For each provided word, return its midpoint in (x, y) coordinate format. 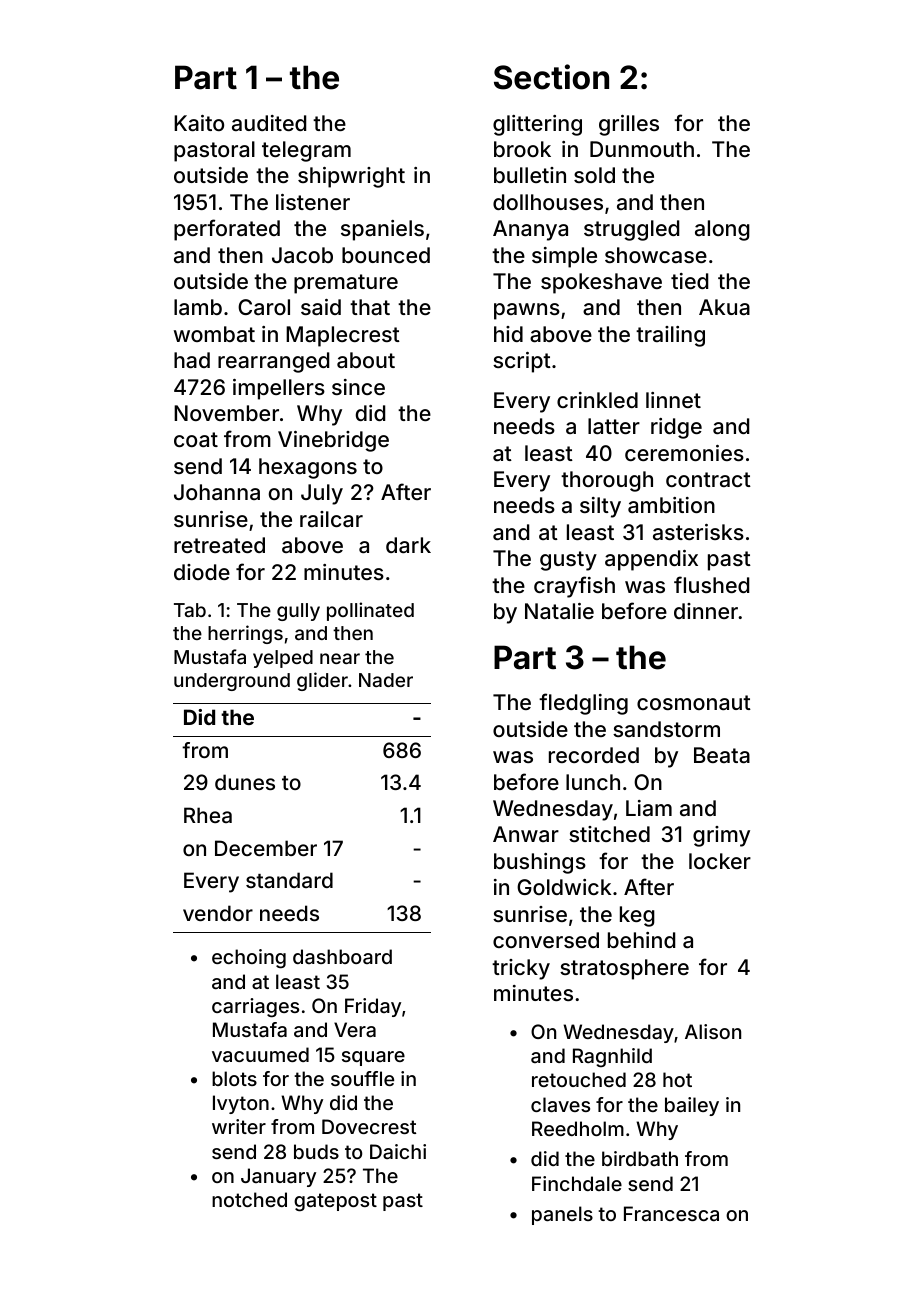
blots (234, 1078)
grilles (629, 125)
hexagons (308, 468)
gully (298, 612)
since (358, 387)
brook (522, 149)
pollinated (370, 611)
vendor (218, 913)
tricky (521, 969)
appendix (651, 560)
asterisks (698, 532)
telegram (306, 151)
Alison (713, 1031)
